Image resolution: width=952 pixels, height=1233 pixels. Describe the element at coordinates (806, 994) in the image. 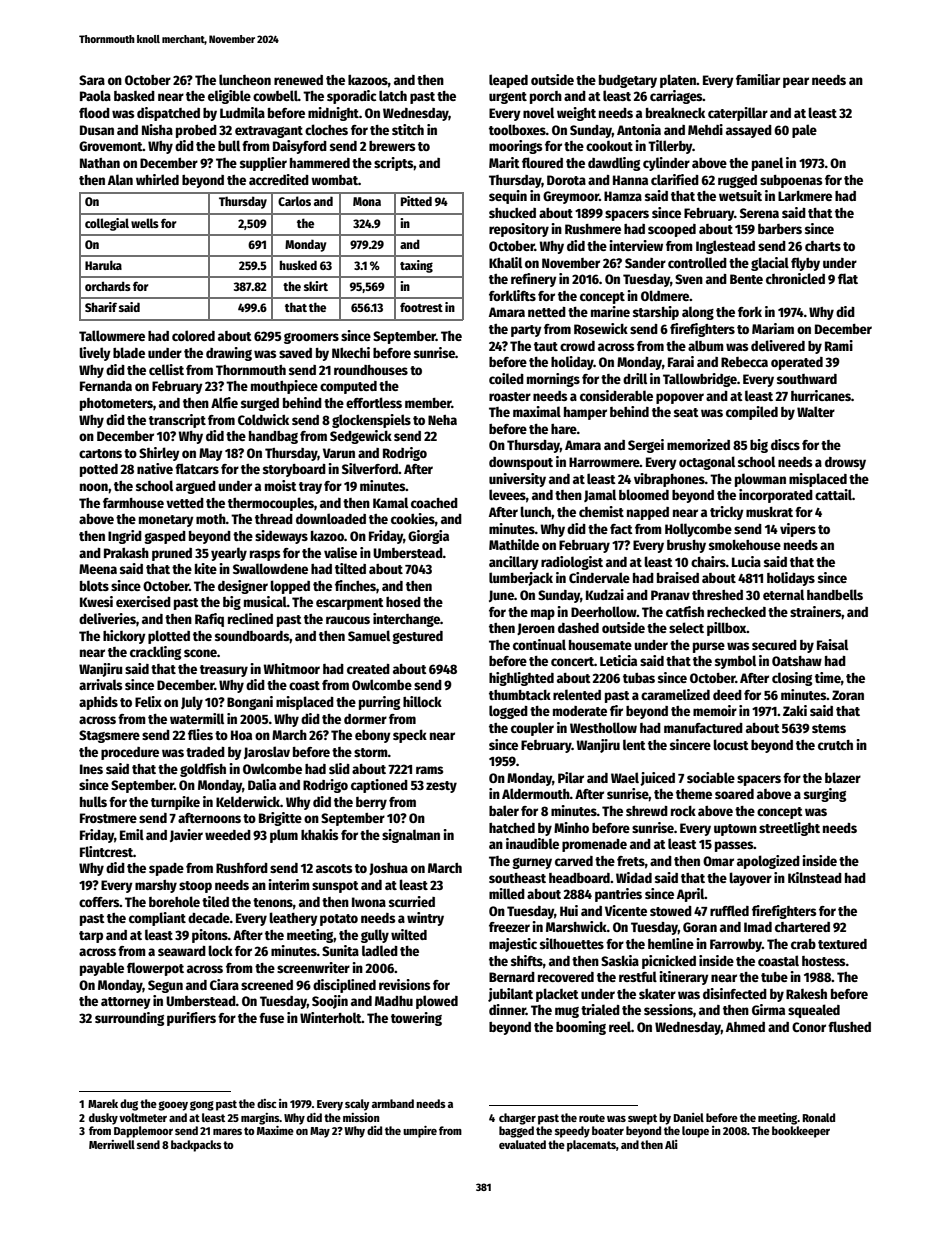

I see `Rakesh` at that location.
